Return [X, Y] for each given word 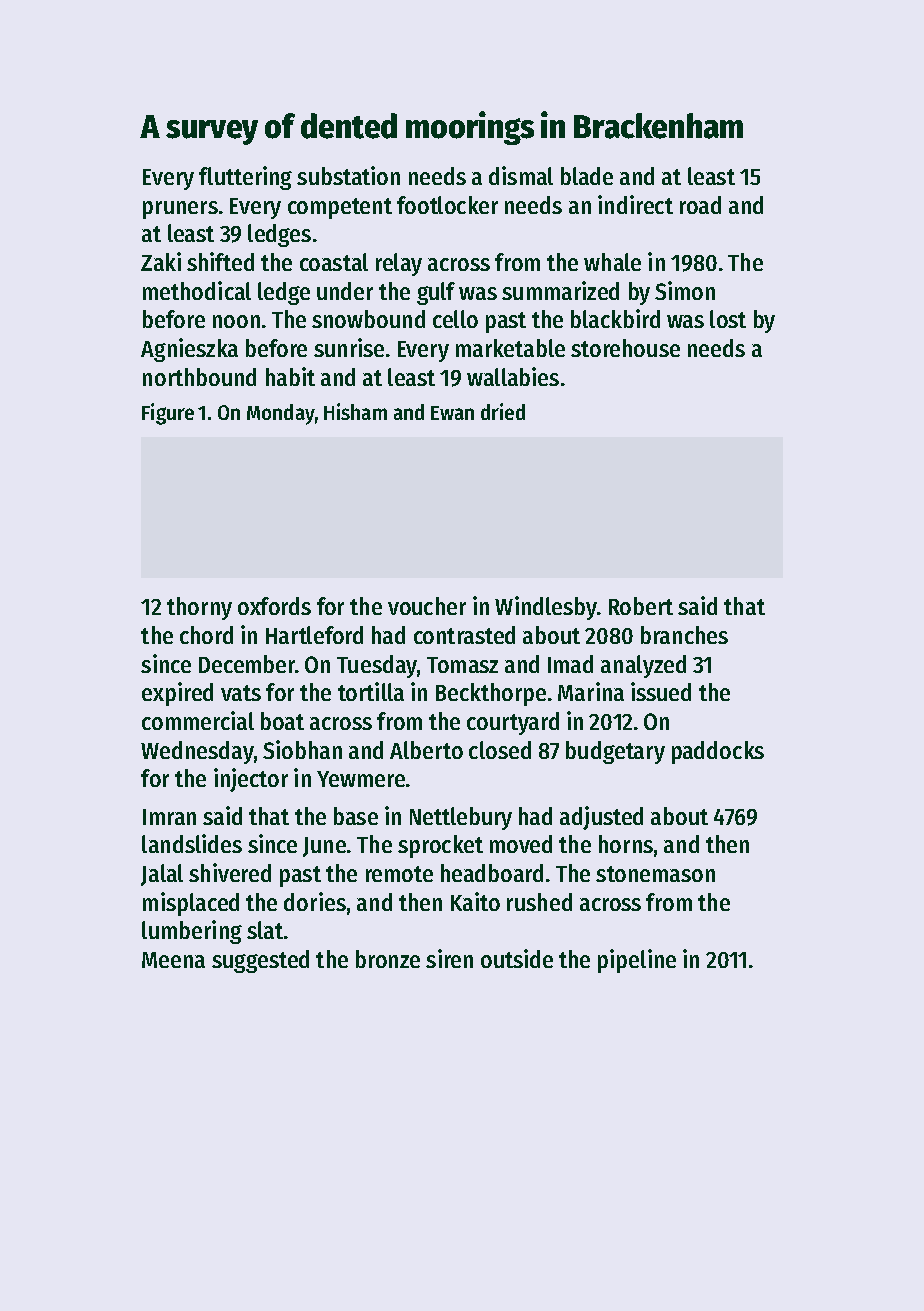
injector [251, 780]
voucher [427, 606]
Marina [591, 691]
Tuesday [377, 666]
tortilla [371, 691]
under [345, 291]
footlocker [447, 205]
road [700, 205]
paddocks [718, 752]
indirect [635, 204]
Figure [168, 414]
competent [340, 208]
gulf [436, 293]
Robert [641, 606]
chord [206, 635]
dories [315, 901]
